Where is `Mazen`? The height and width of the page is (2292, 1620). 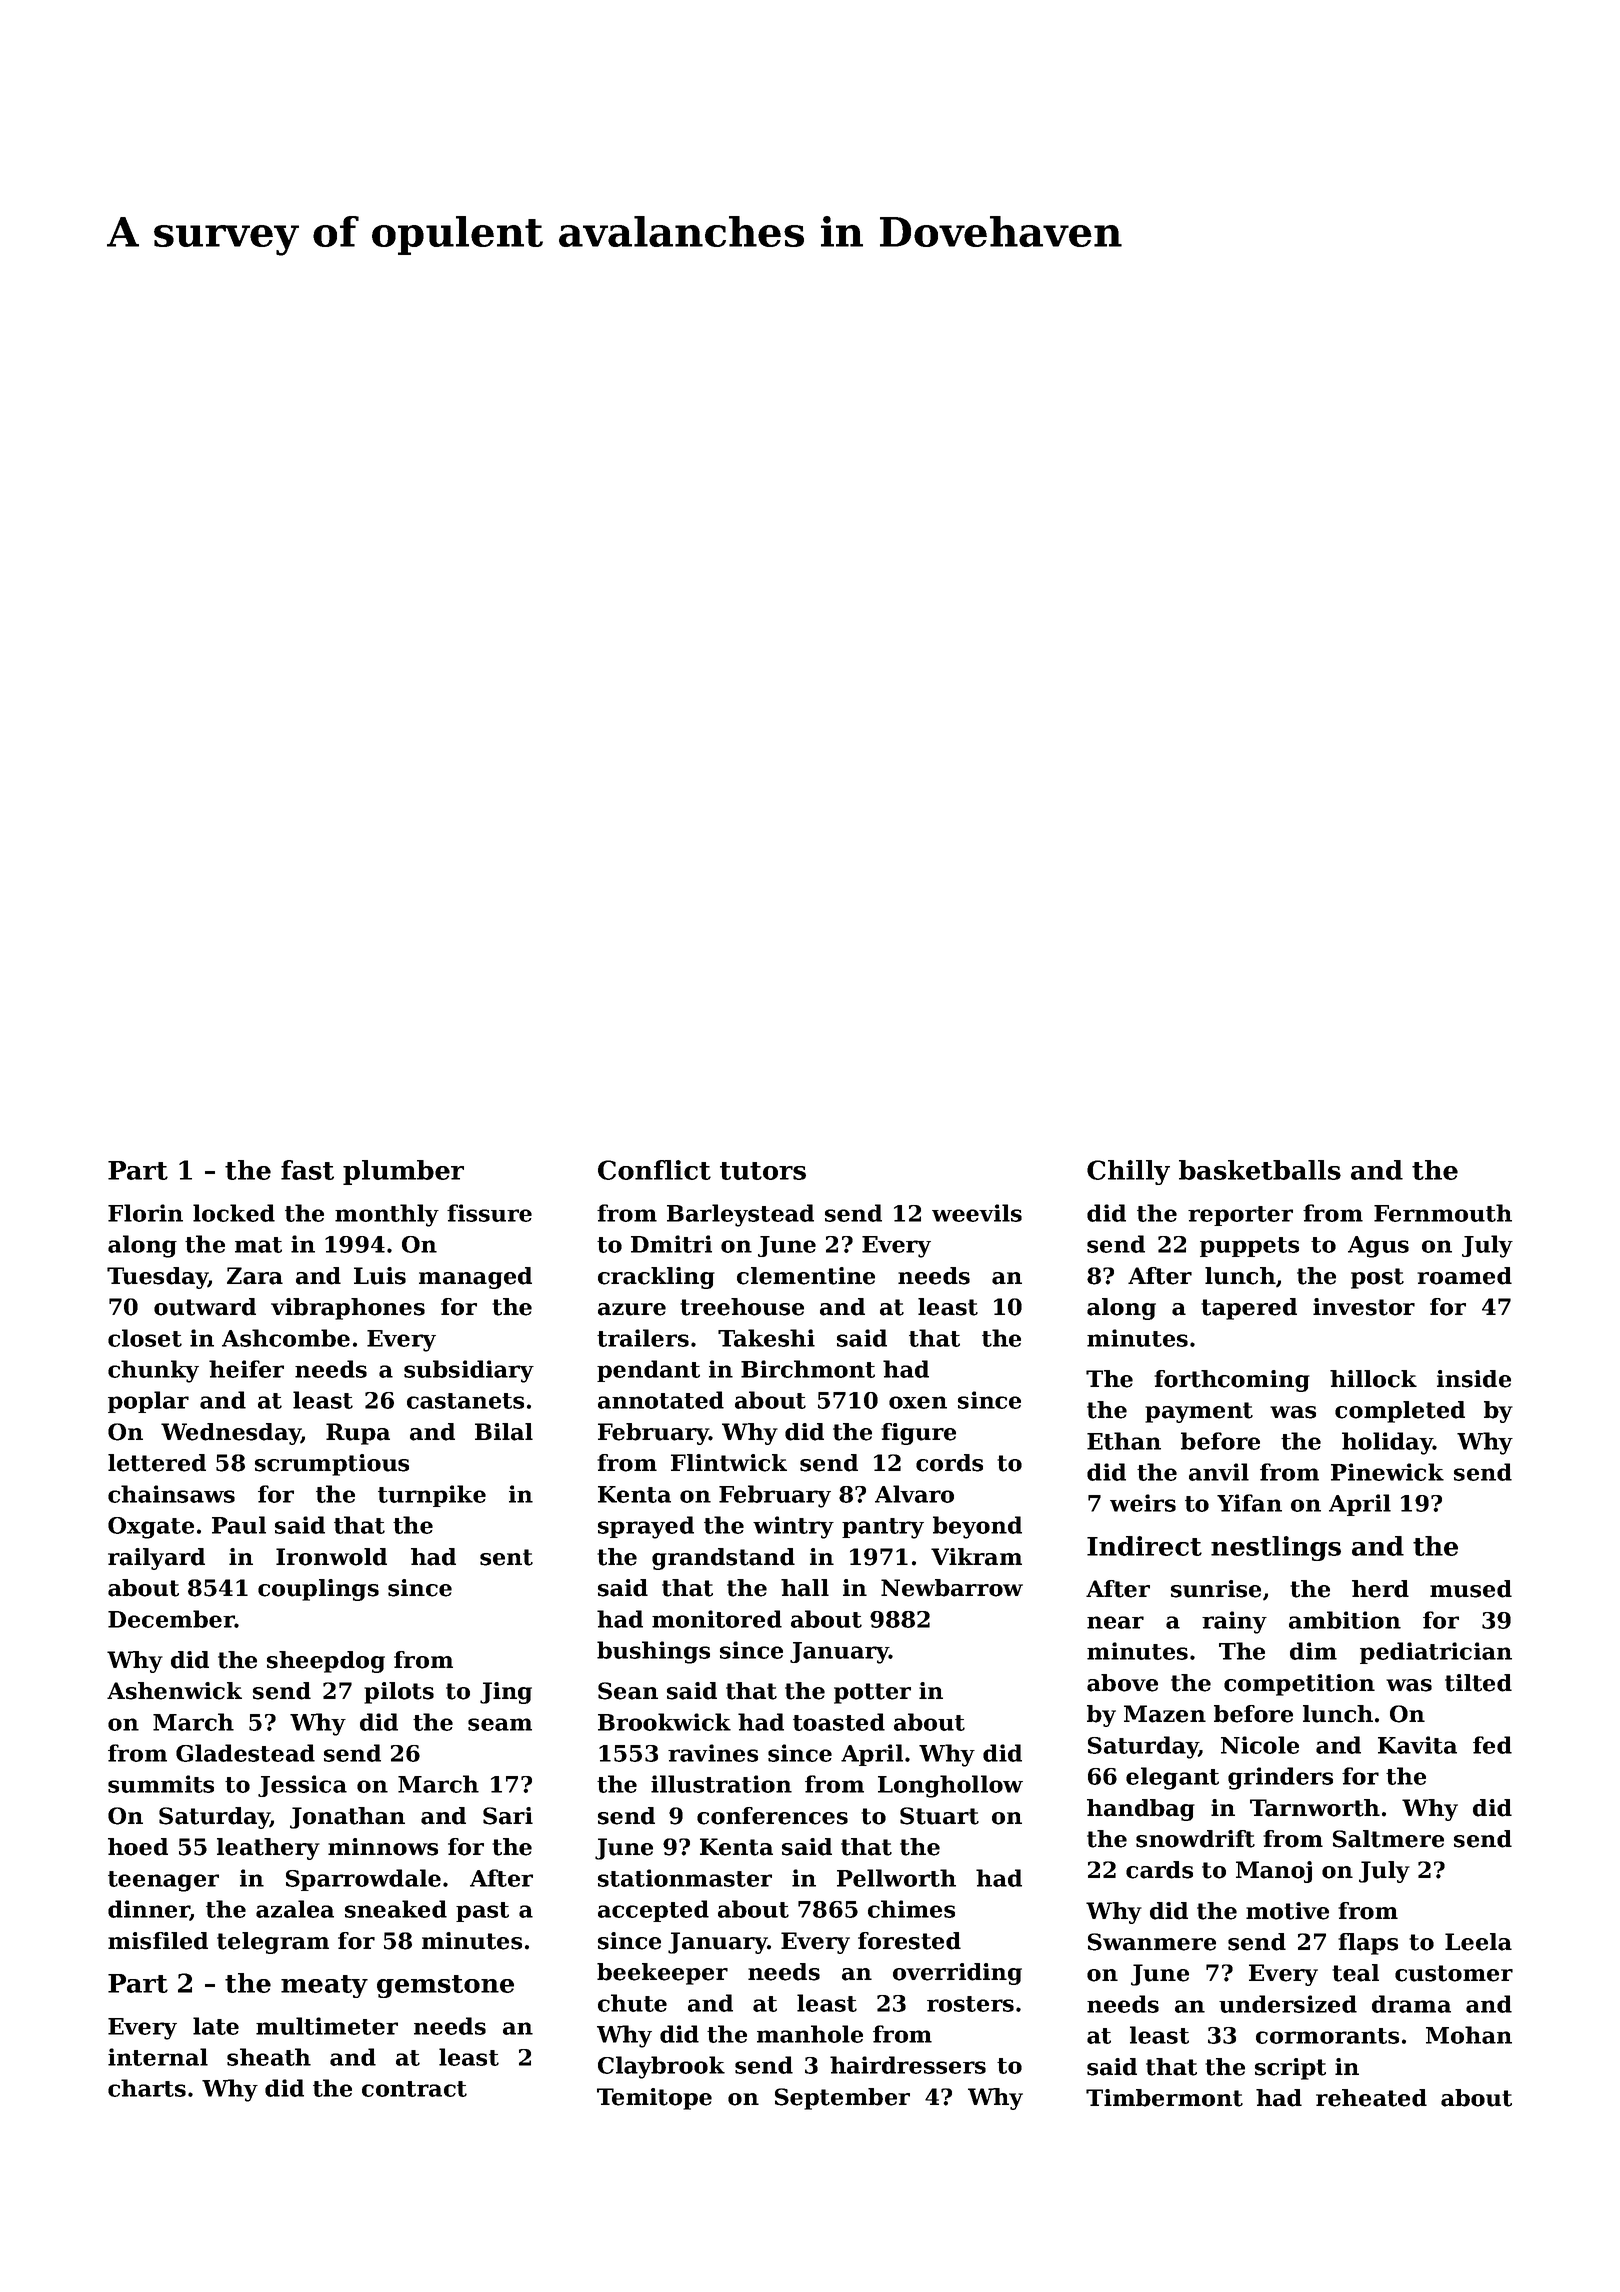
Mazen is located at coordinates (1165, 1714).
